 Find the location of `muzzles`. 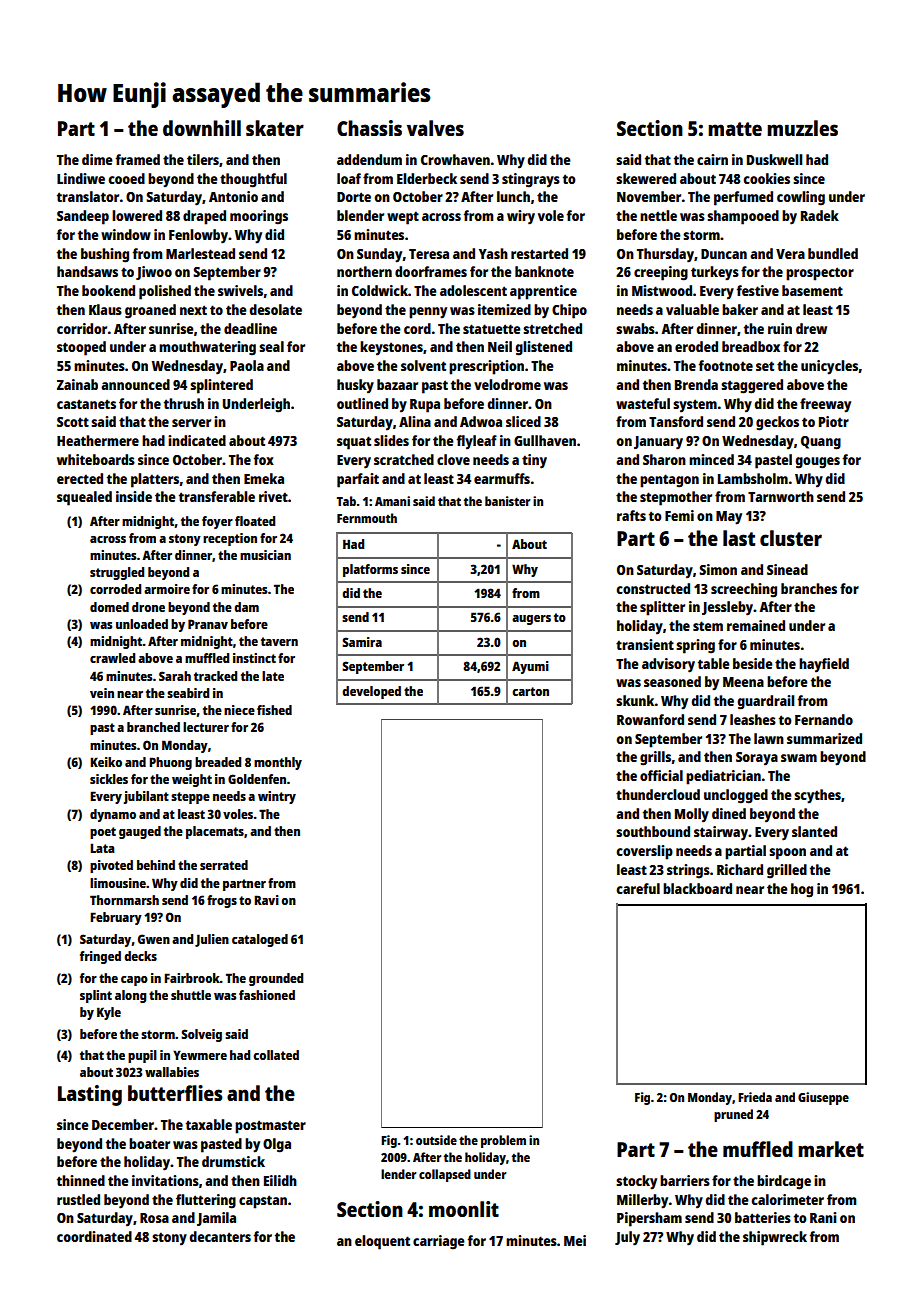

muzzles is located at coordinates (802, 128).
